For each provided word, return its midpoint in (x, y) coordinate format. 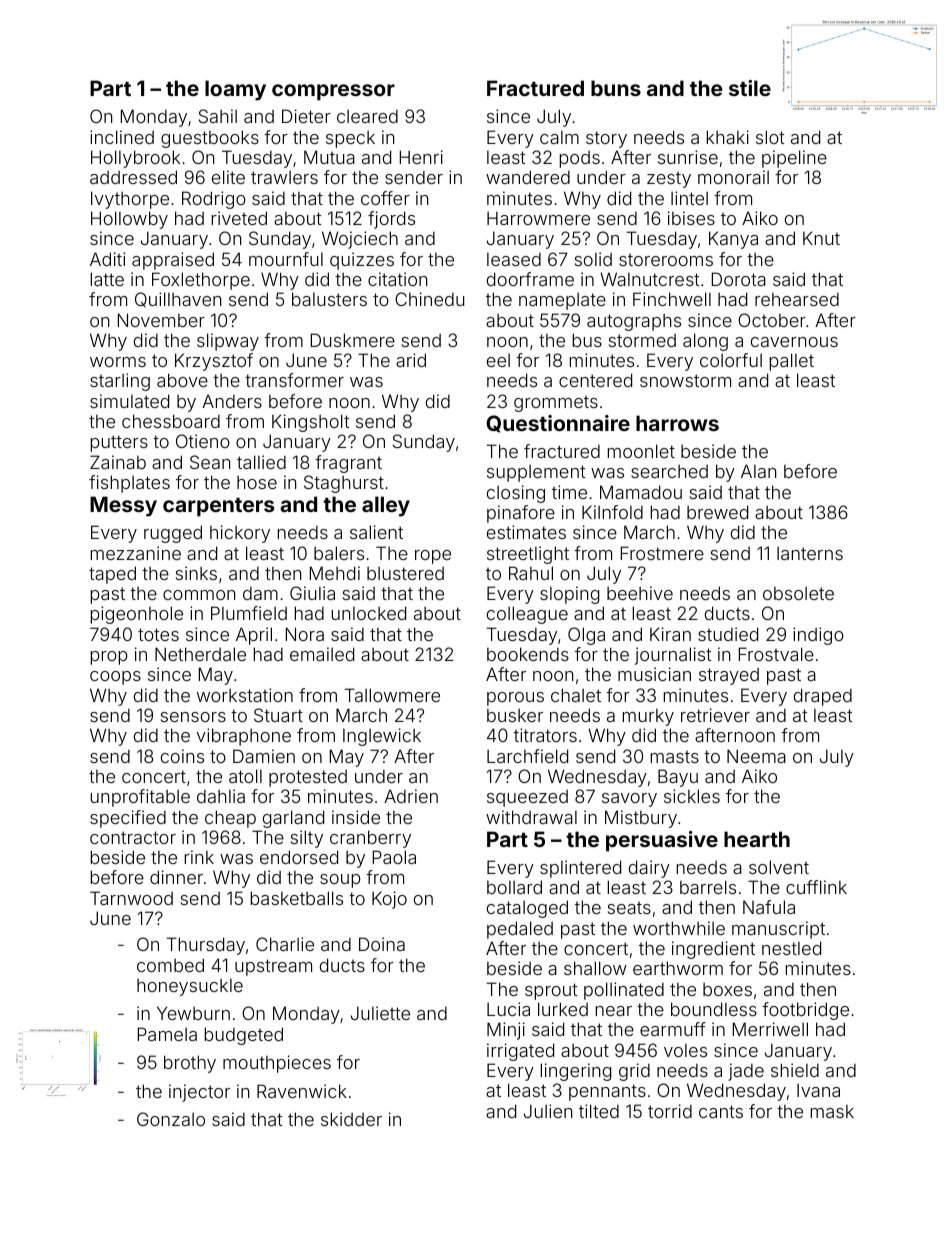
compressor (333, 92)
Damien (264, 756)
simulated (129, 401)
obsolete (798, 593)
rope (433, 557)
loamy (235, 90)
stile (750, 88)
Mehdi (335, 573)
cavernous (794, 342)
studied (728, 634)
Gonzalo (171, 1119)
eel (498, 360)
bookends (528, 654)
